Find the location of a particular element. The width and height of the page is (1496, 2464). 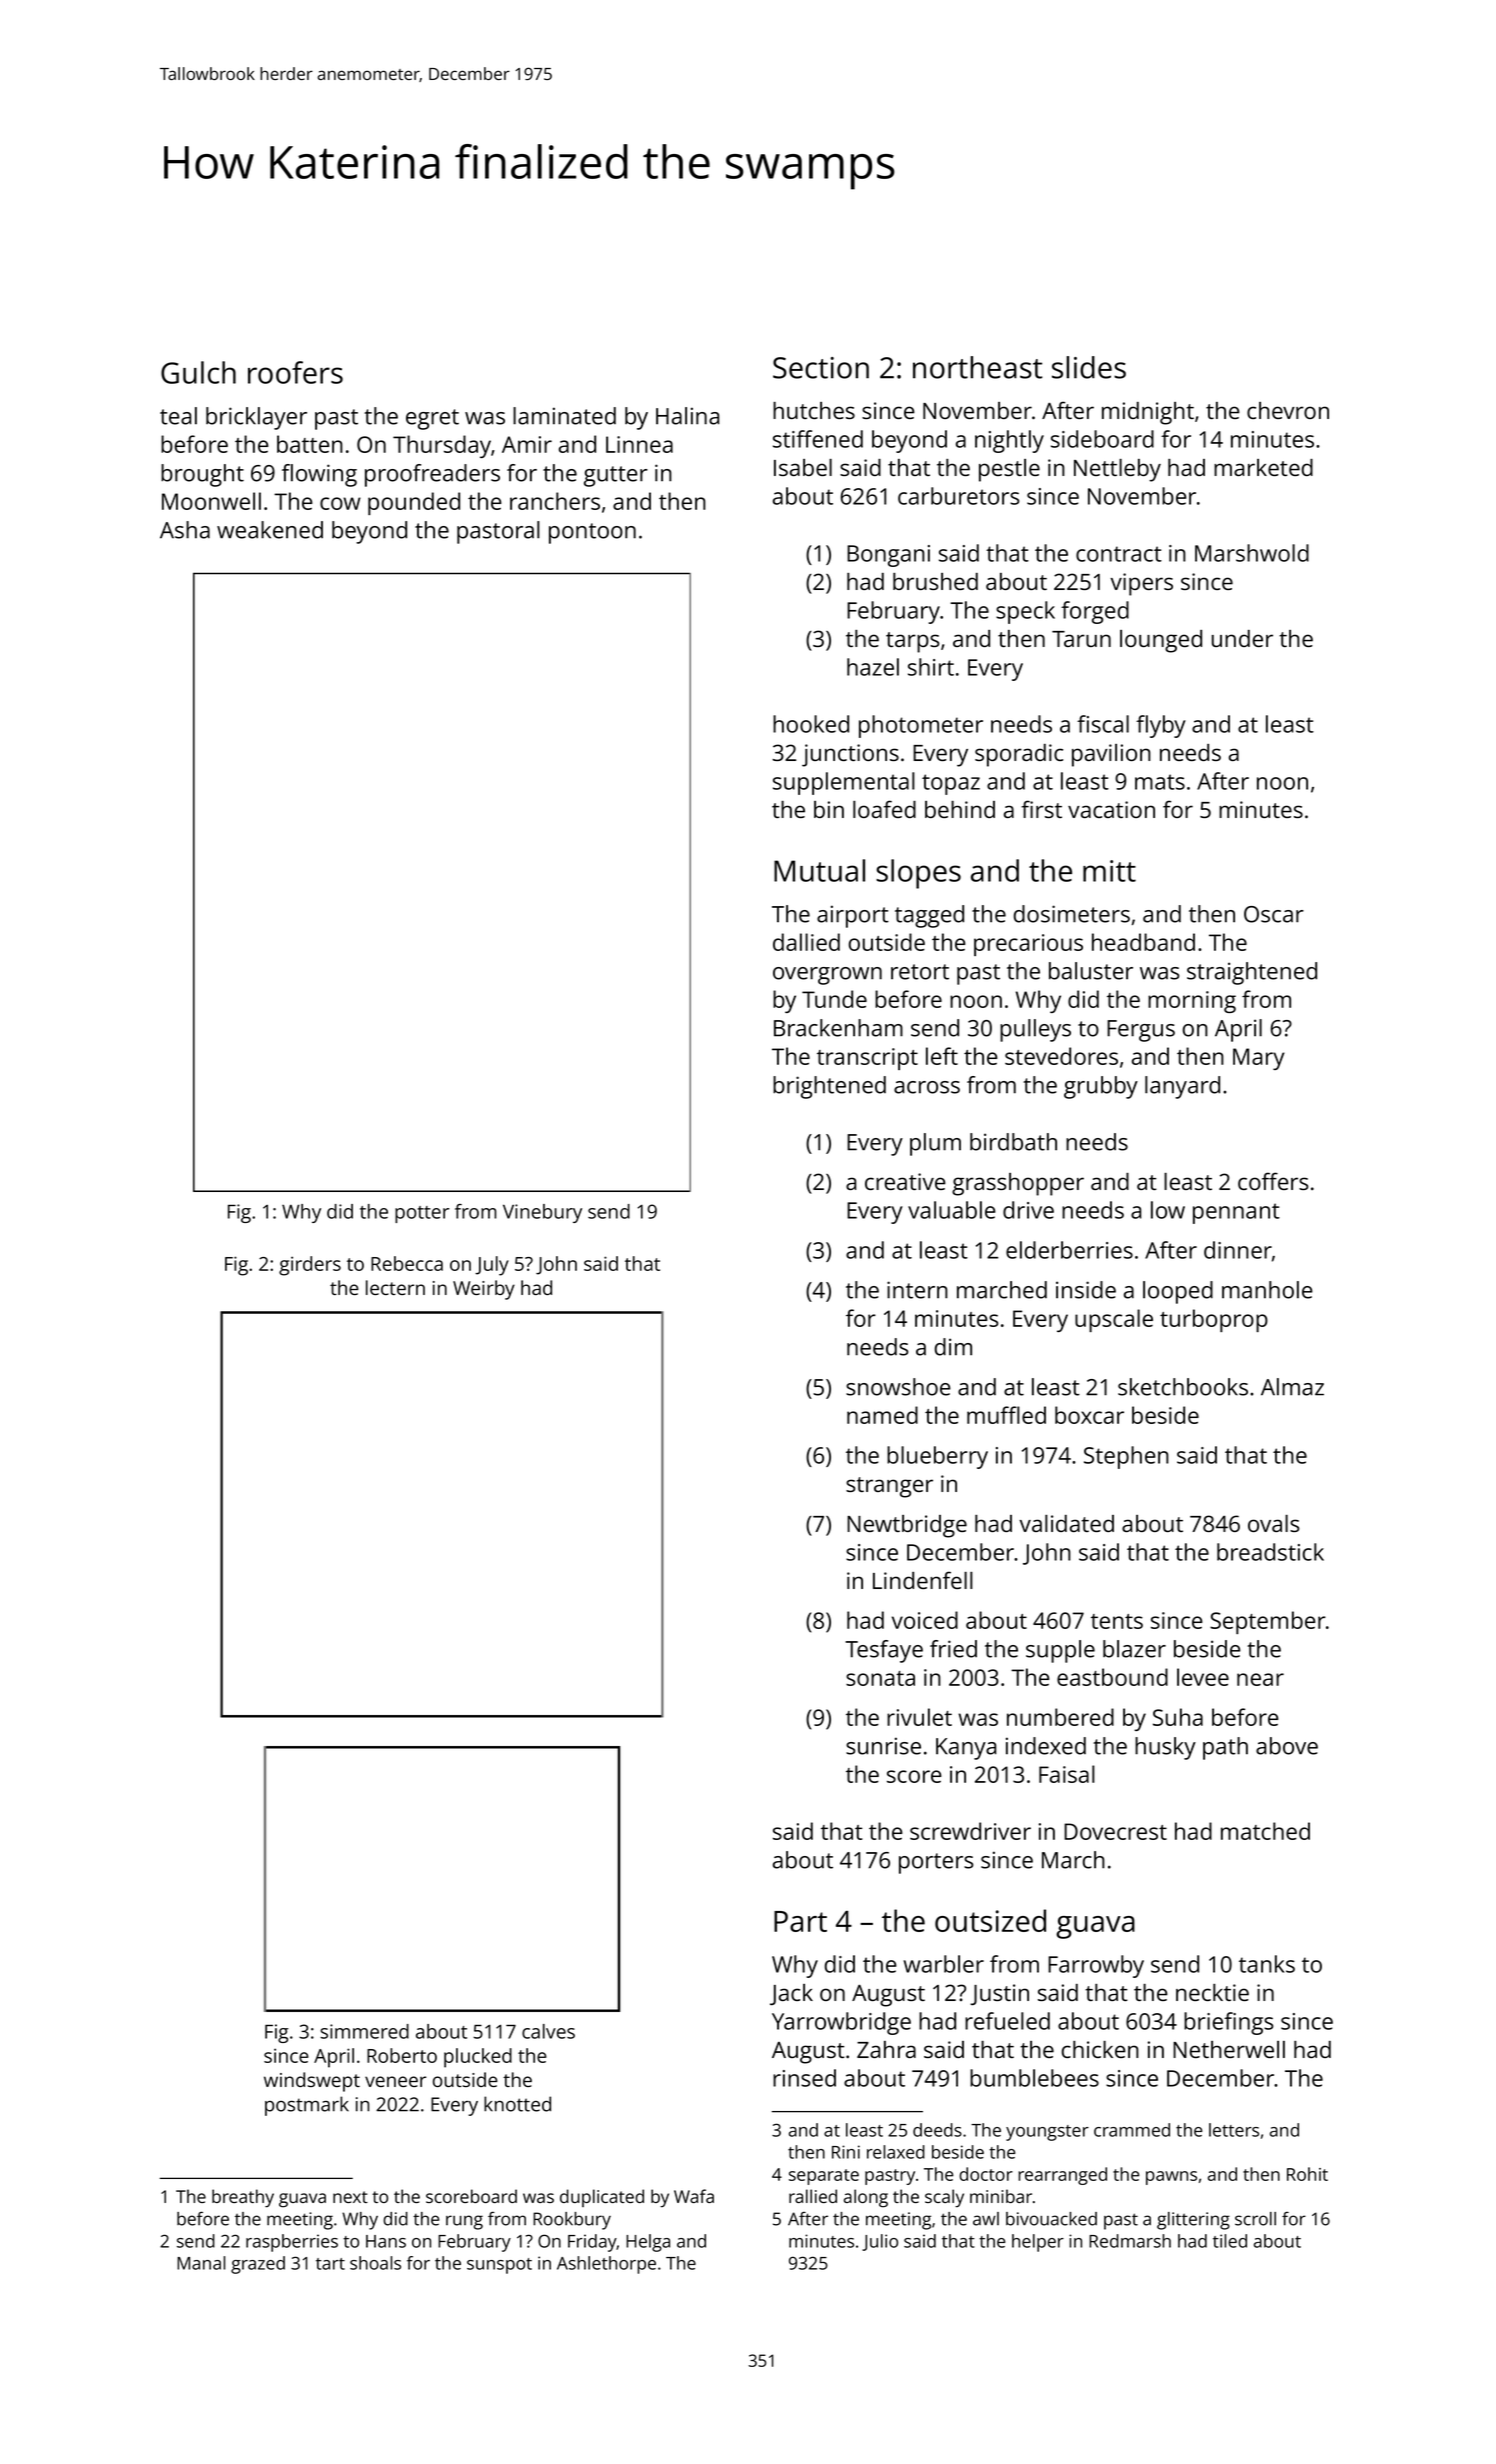

potter is located at coordinates (422, 1214).
